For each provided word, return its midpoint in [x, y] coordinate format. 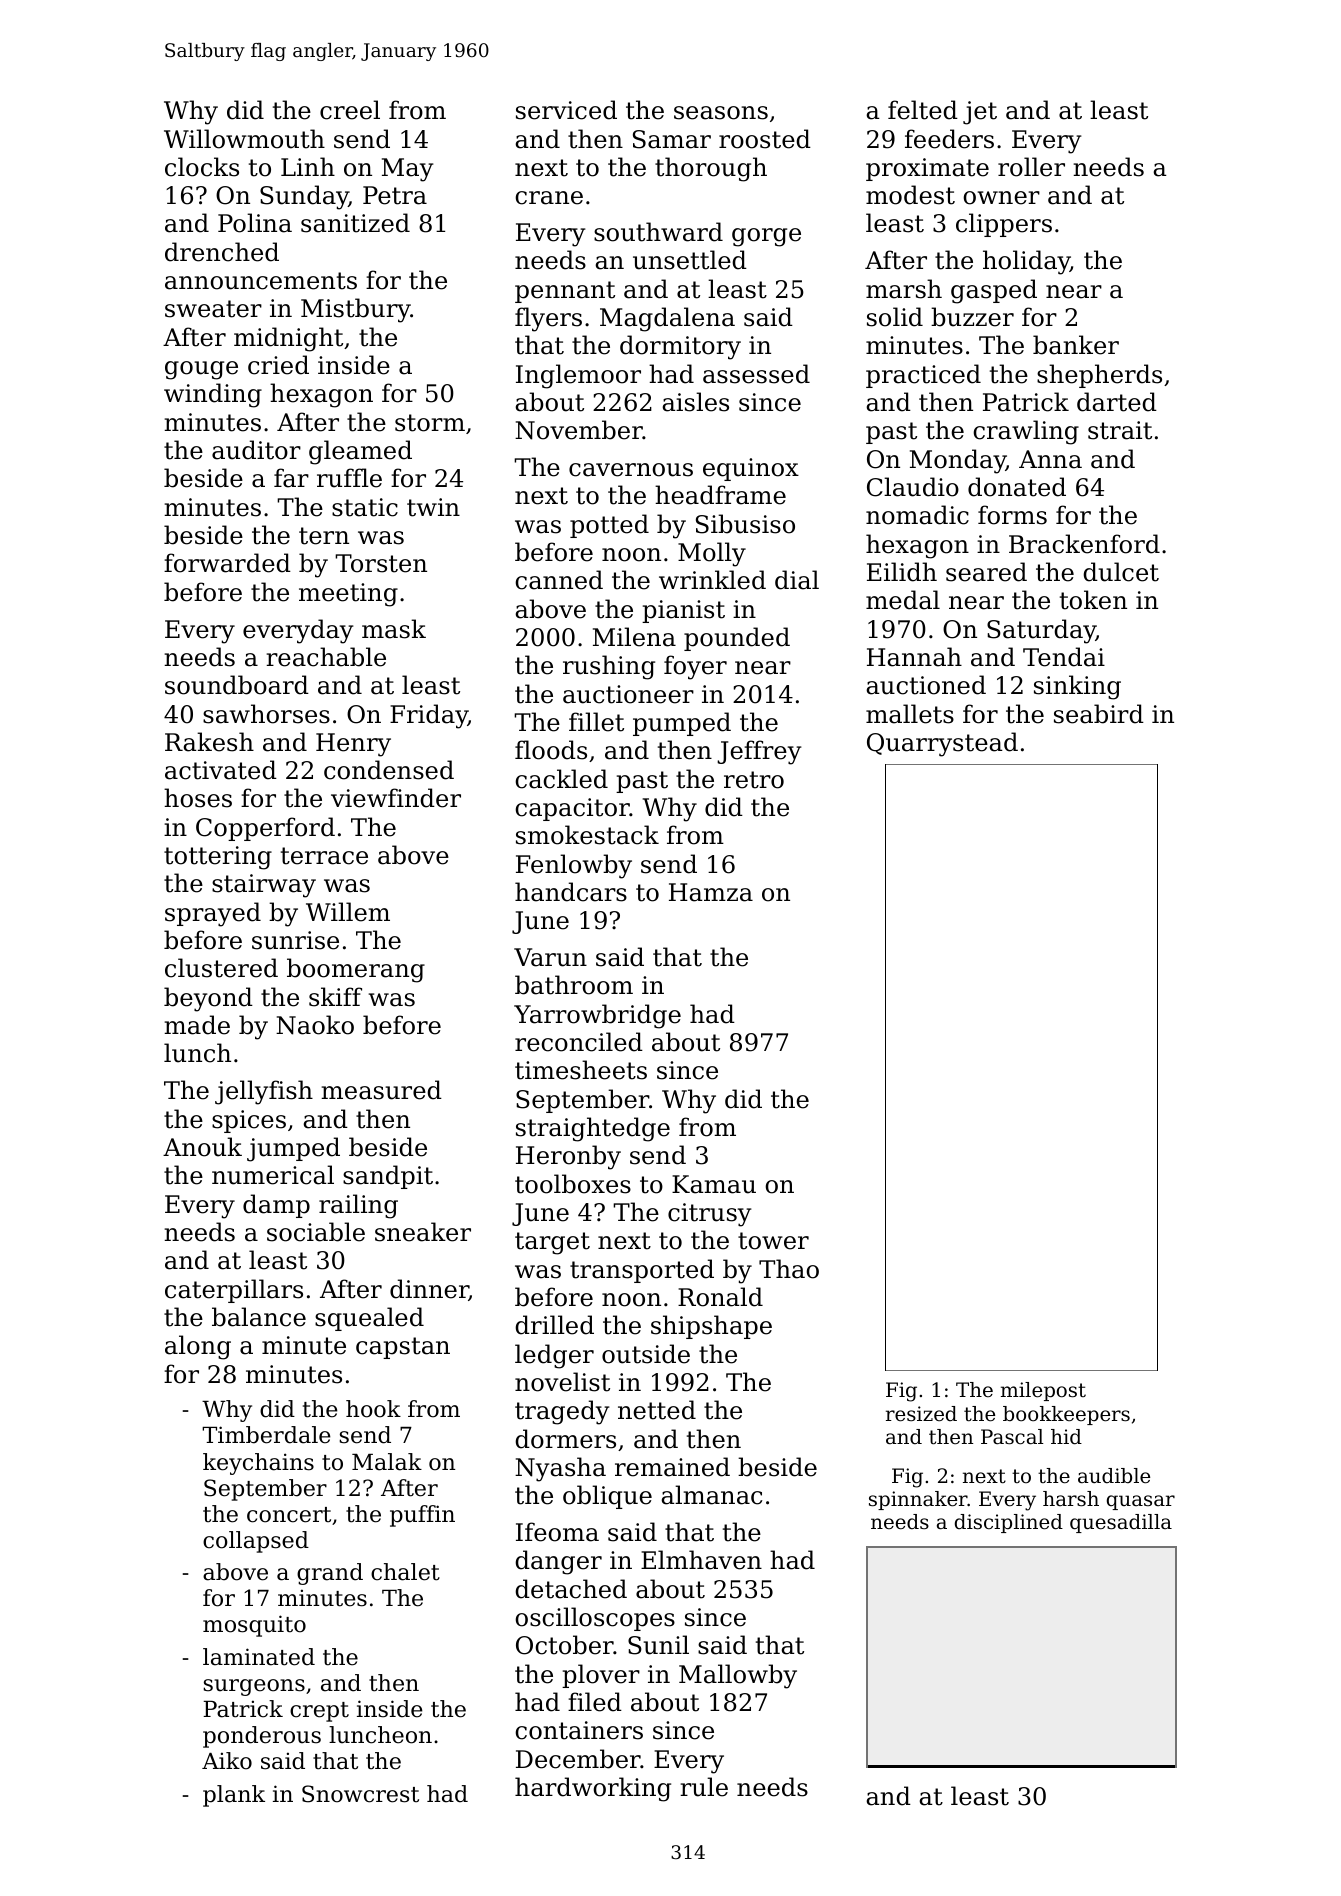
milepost [1043, 1391]
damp [276, 1206]
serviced [566, 110]
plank [234, 1796]
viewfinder [396, 798]
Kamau [714, 1184]
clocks [202, 167]
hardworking [593, 1789]
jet [980, 113]
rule [704, 1787]
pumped [682, 724]
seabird [1099, 714]
